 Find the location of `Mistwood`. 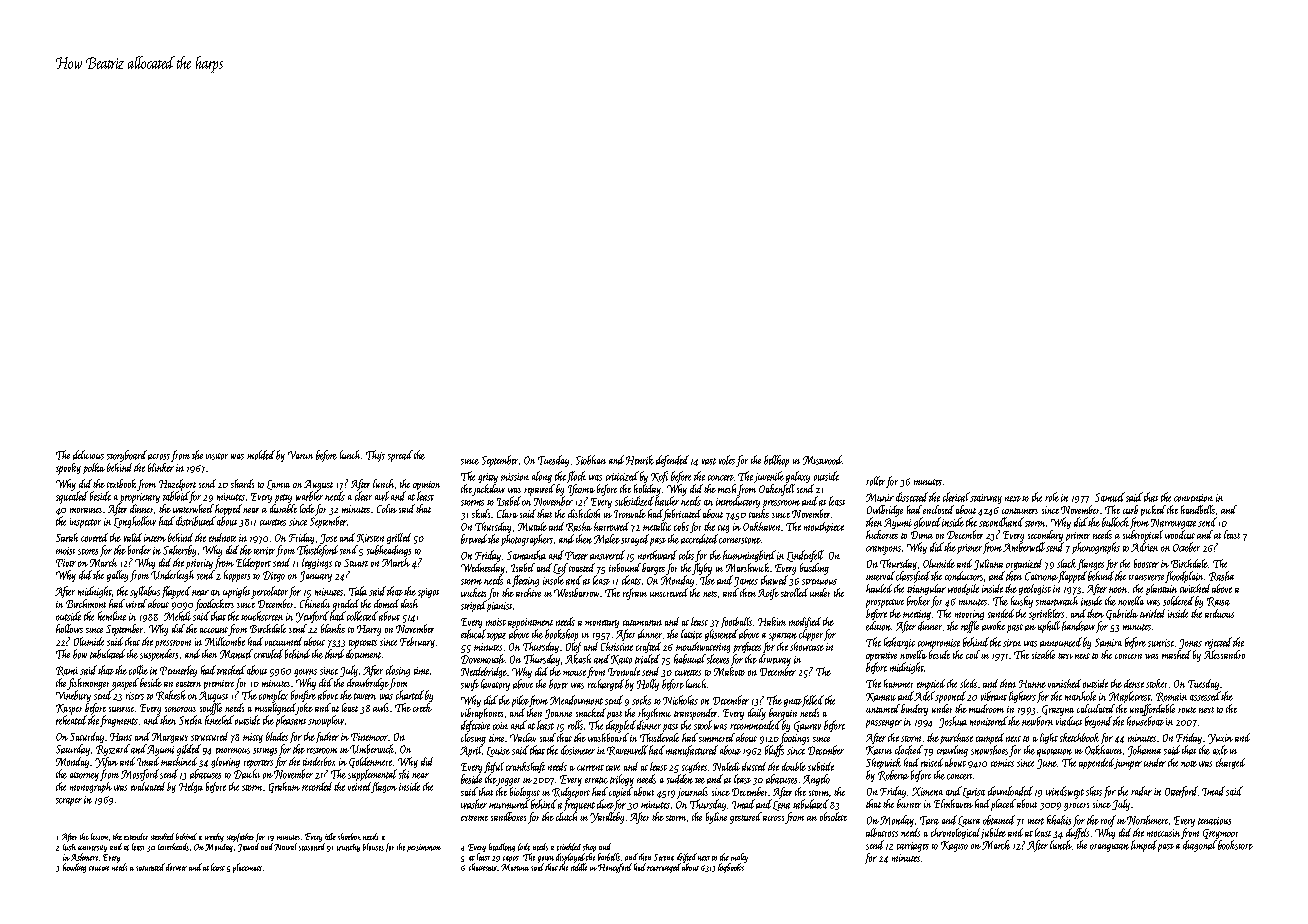

Mistwood is located at coordinates (822, 460).
